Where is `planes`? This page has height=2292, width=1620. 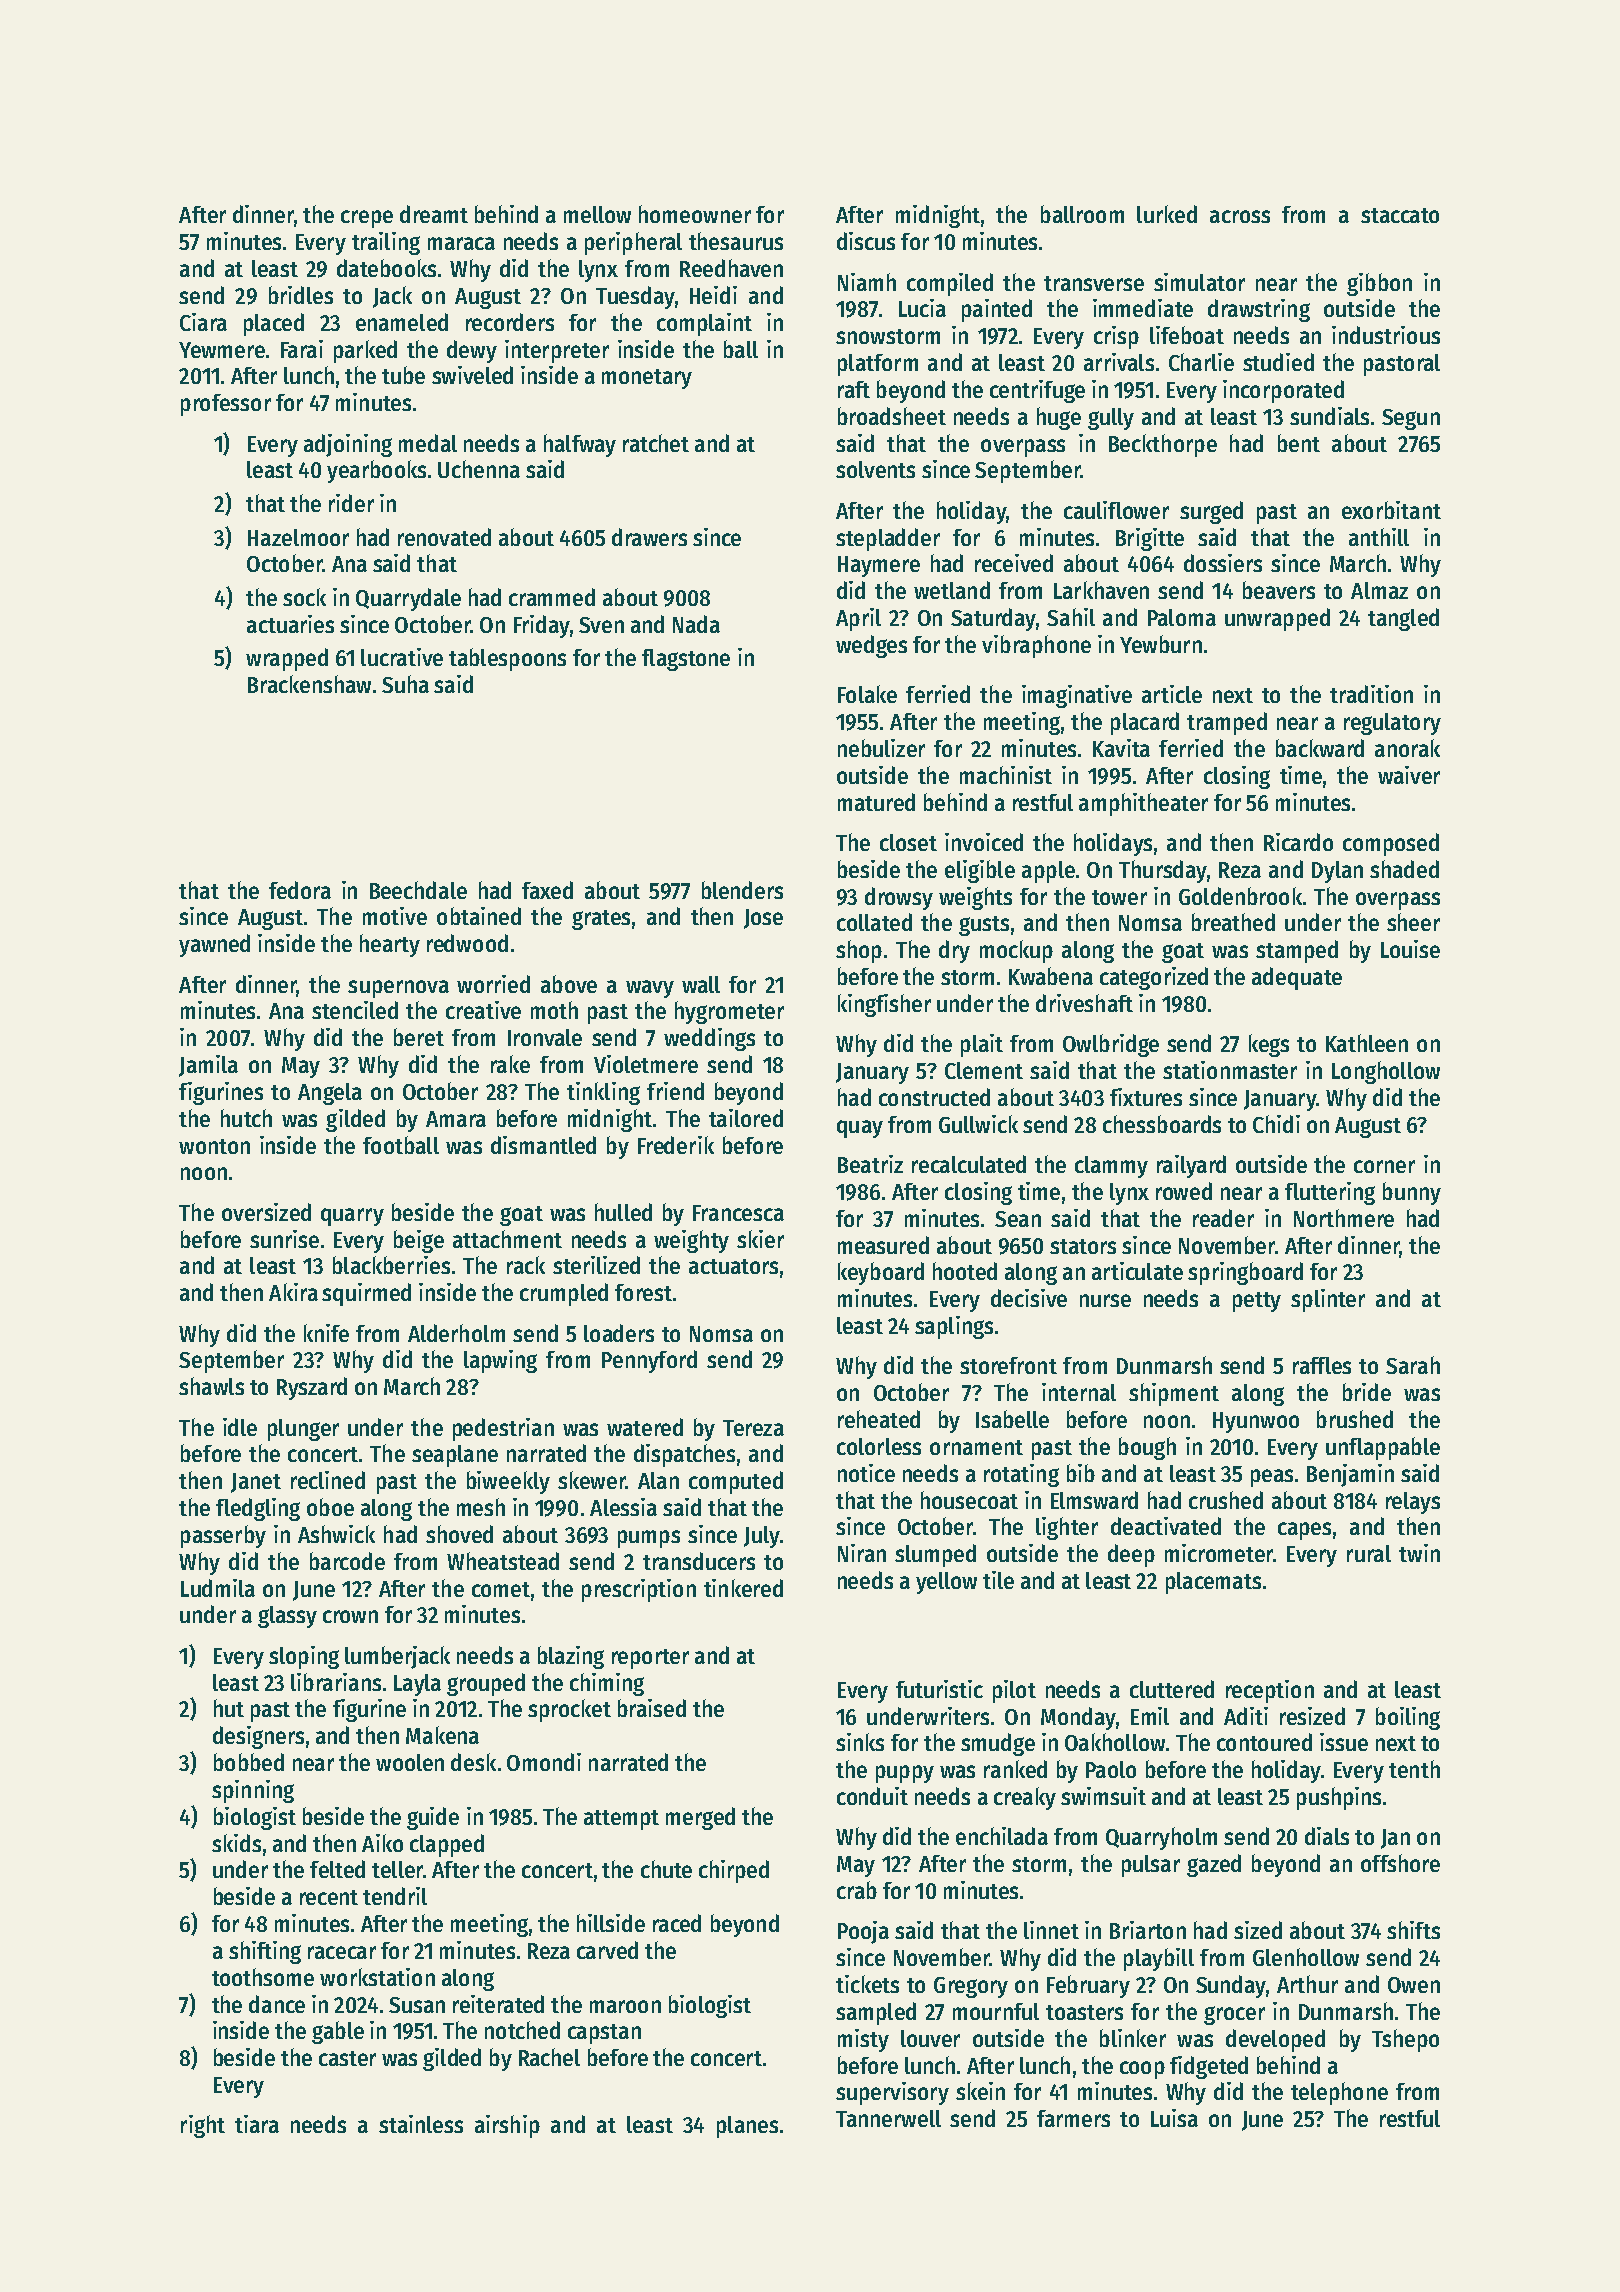 planes is located at coordinates (747, 2127).
